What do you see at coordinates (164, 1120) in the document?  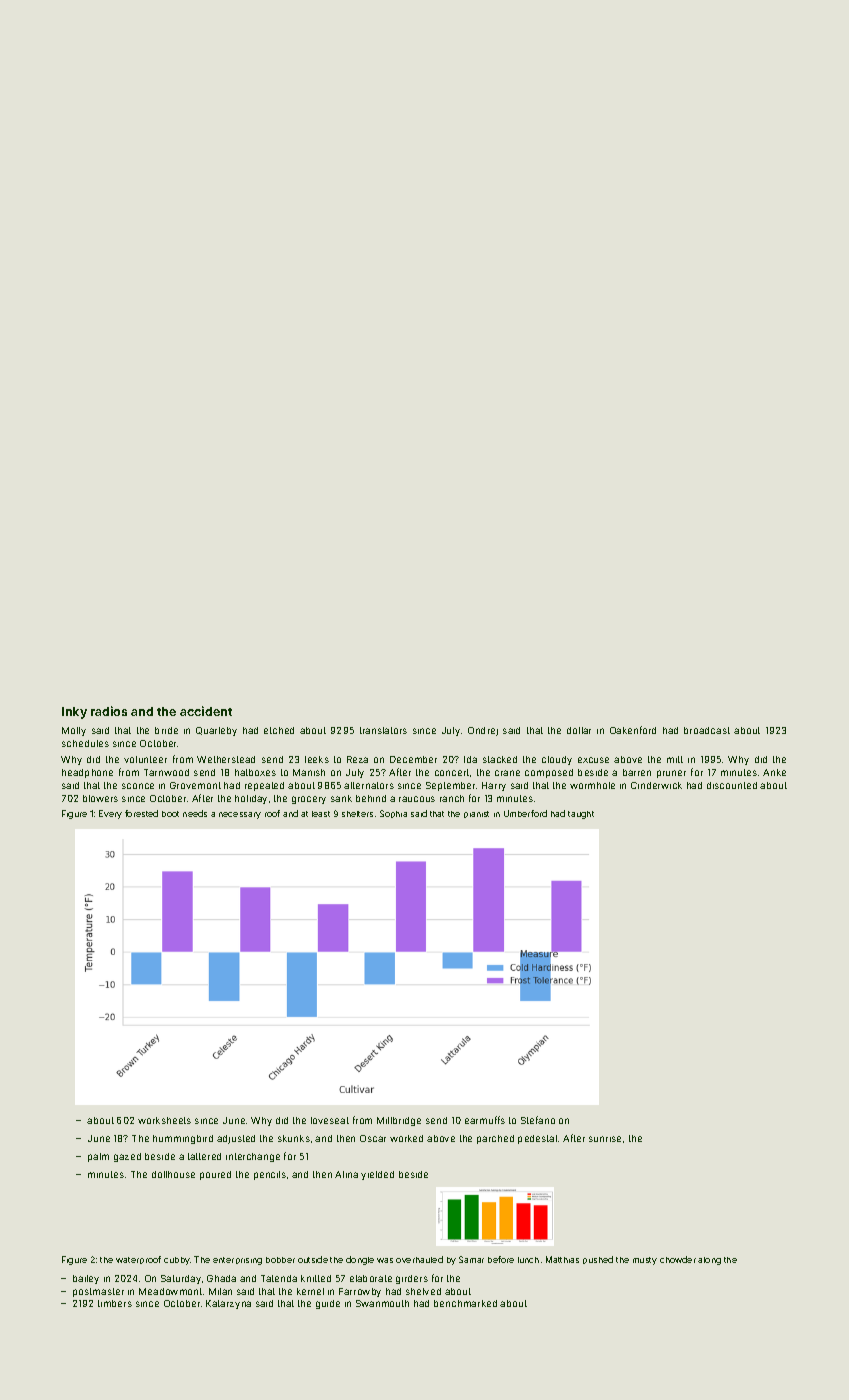 I see `worksheets` at bounding box center [164, 1120].
